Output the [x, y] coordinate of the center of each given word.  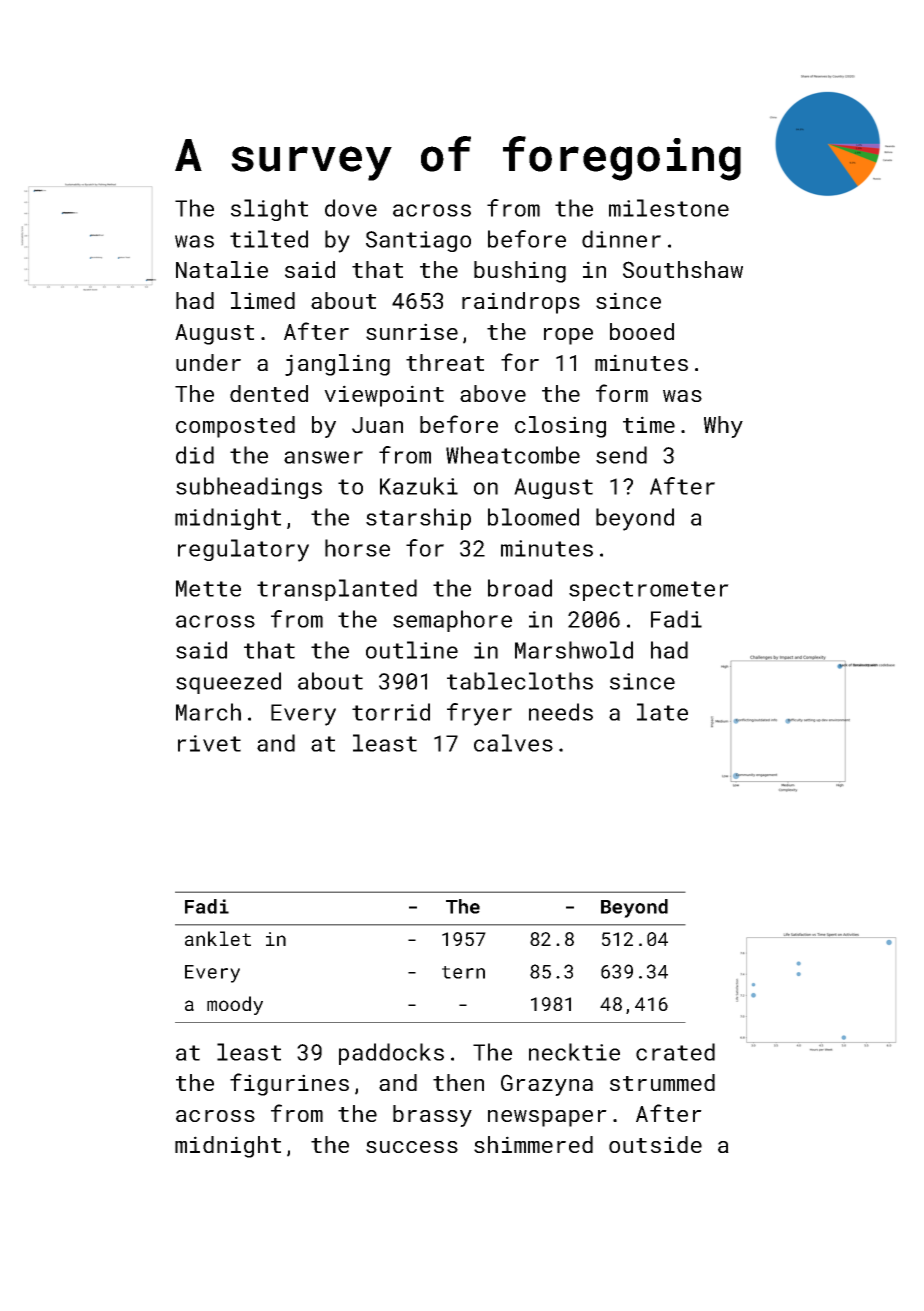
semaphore [452, 621]
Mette [208, 588]
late [662, 712]
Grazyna [547, 1085]
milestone [669, 208]
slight [269, 210]
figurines [289, 1084]
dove [351, 208]
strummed [662, 1082]
